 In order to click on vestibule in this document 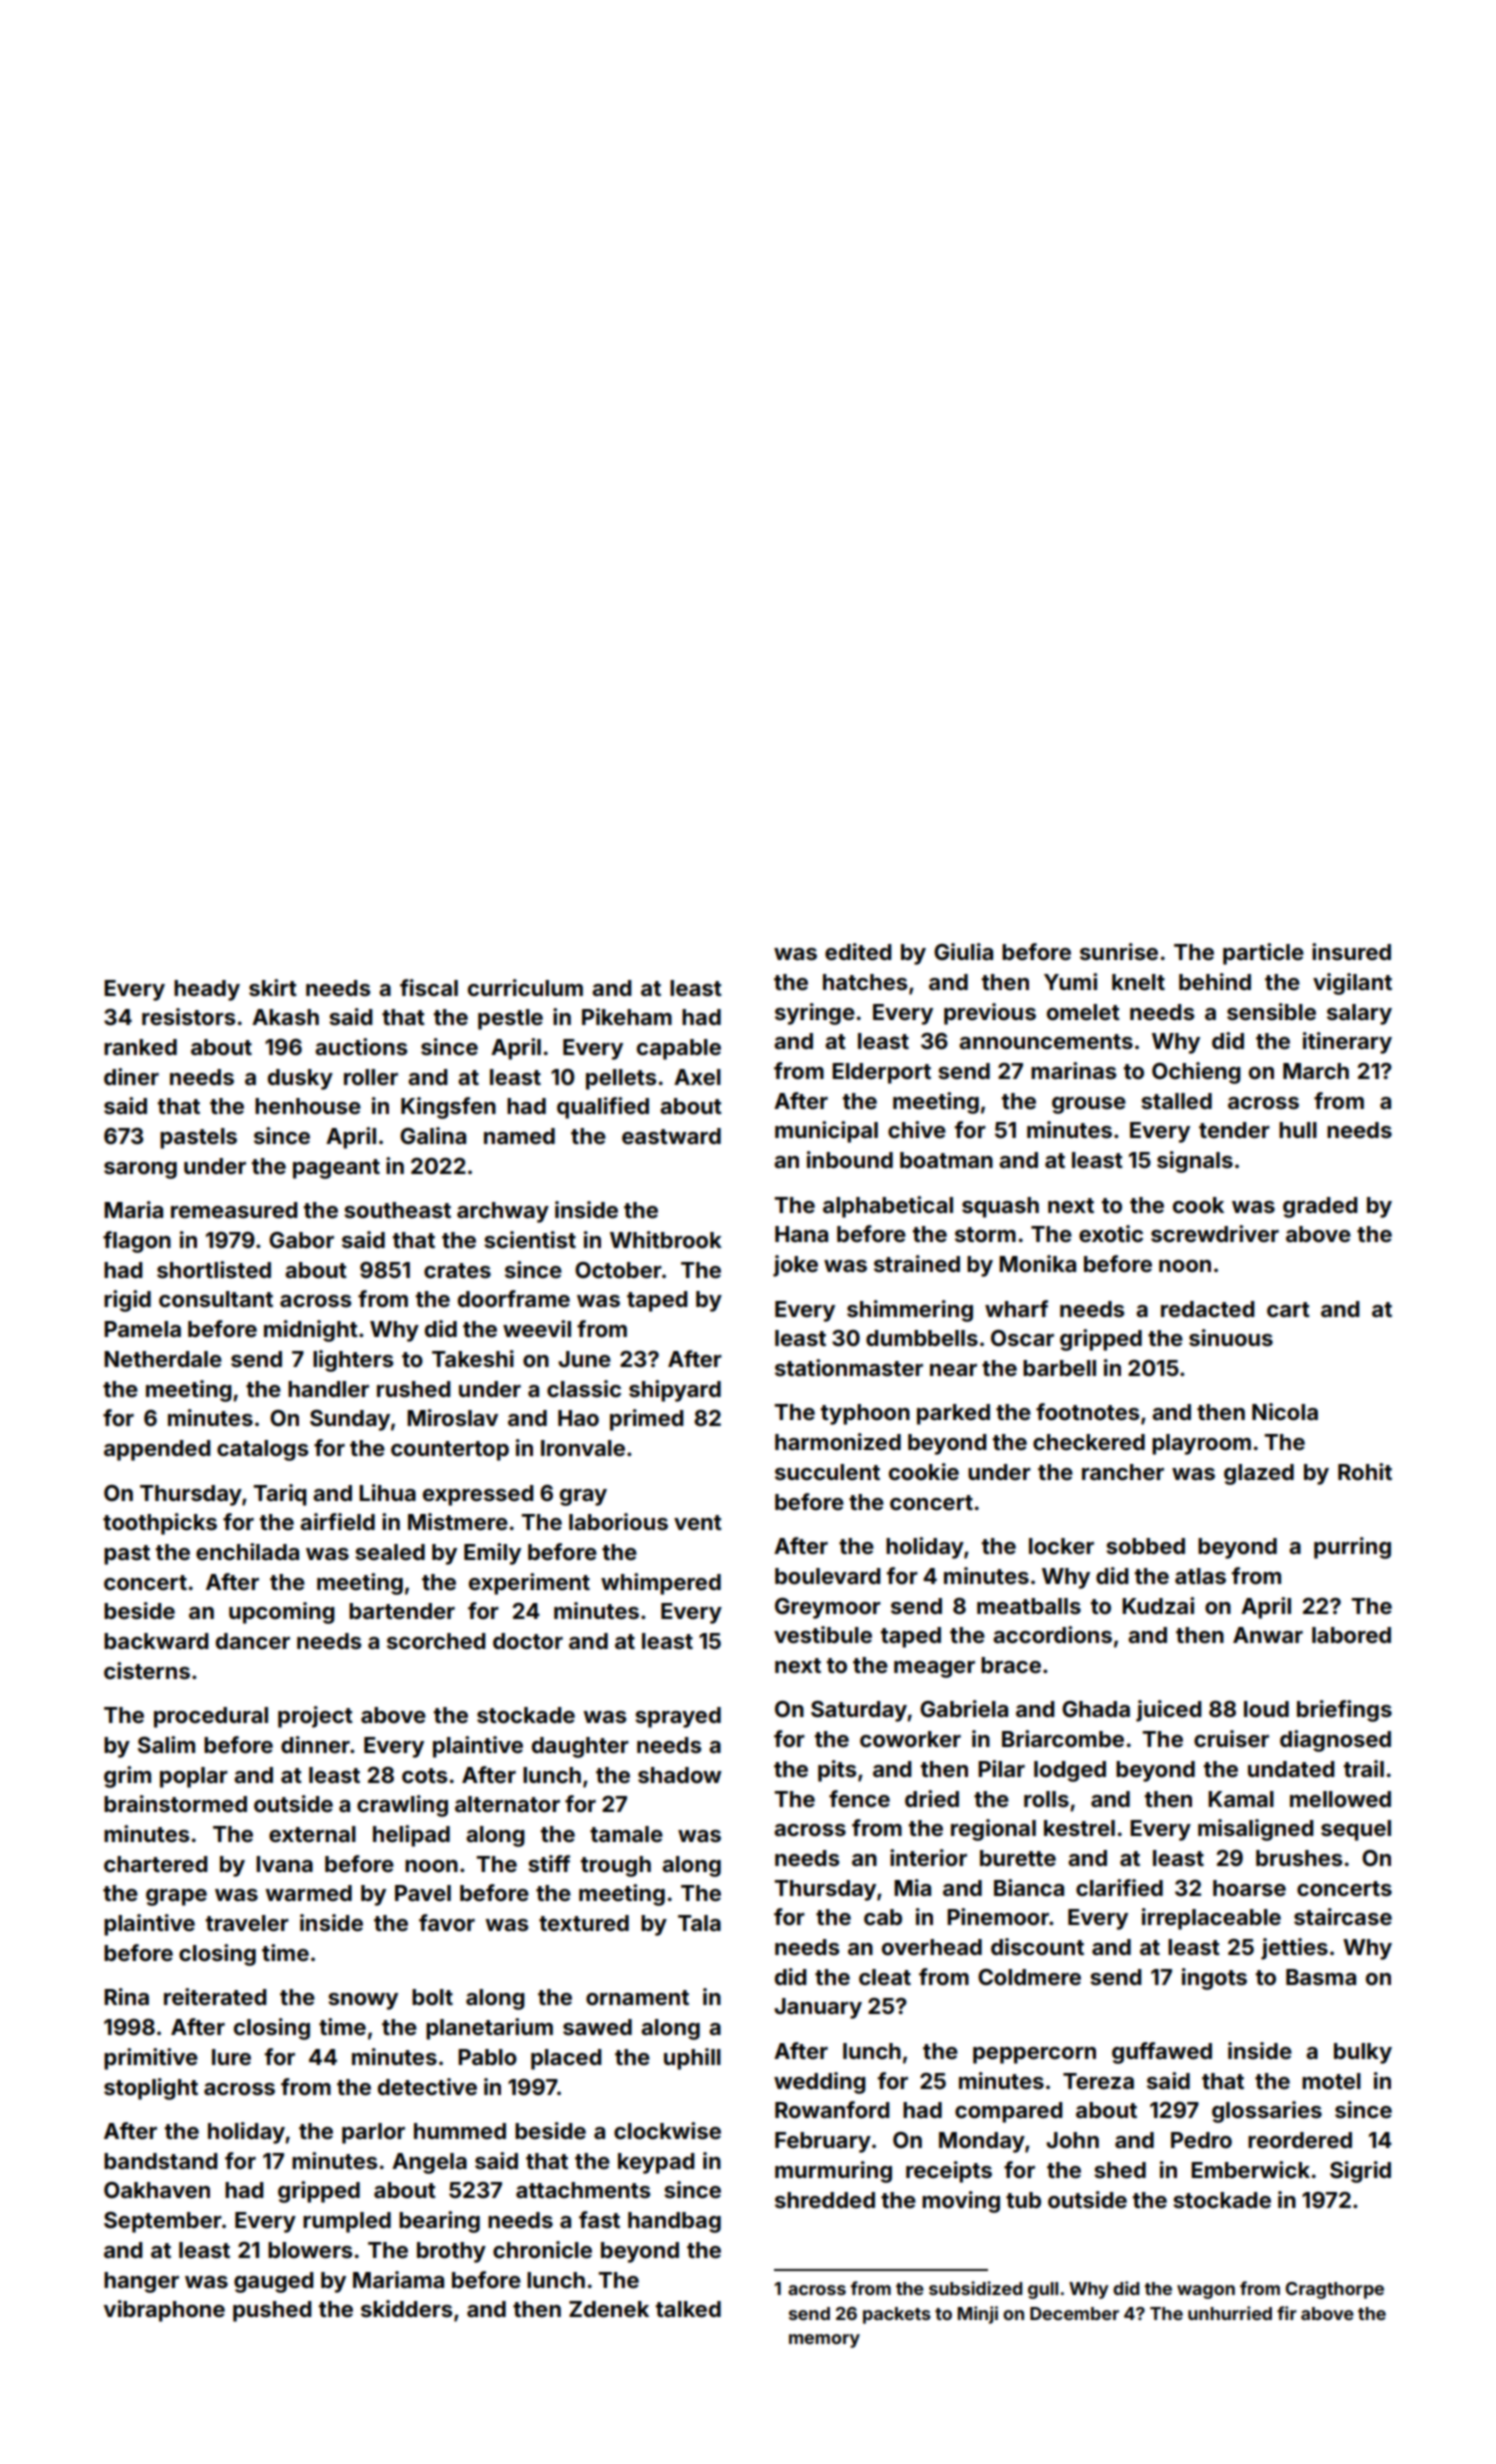, I will do `click(823, 1634)`.
